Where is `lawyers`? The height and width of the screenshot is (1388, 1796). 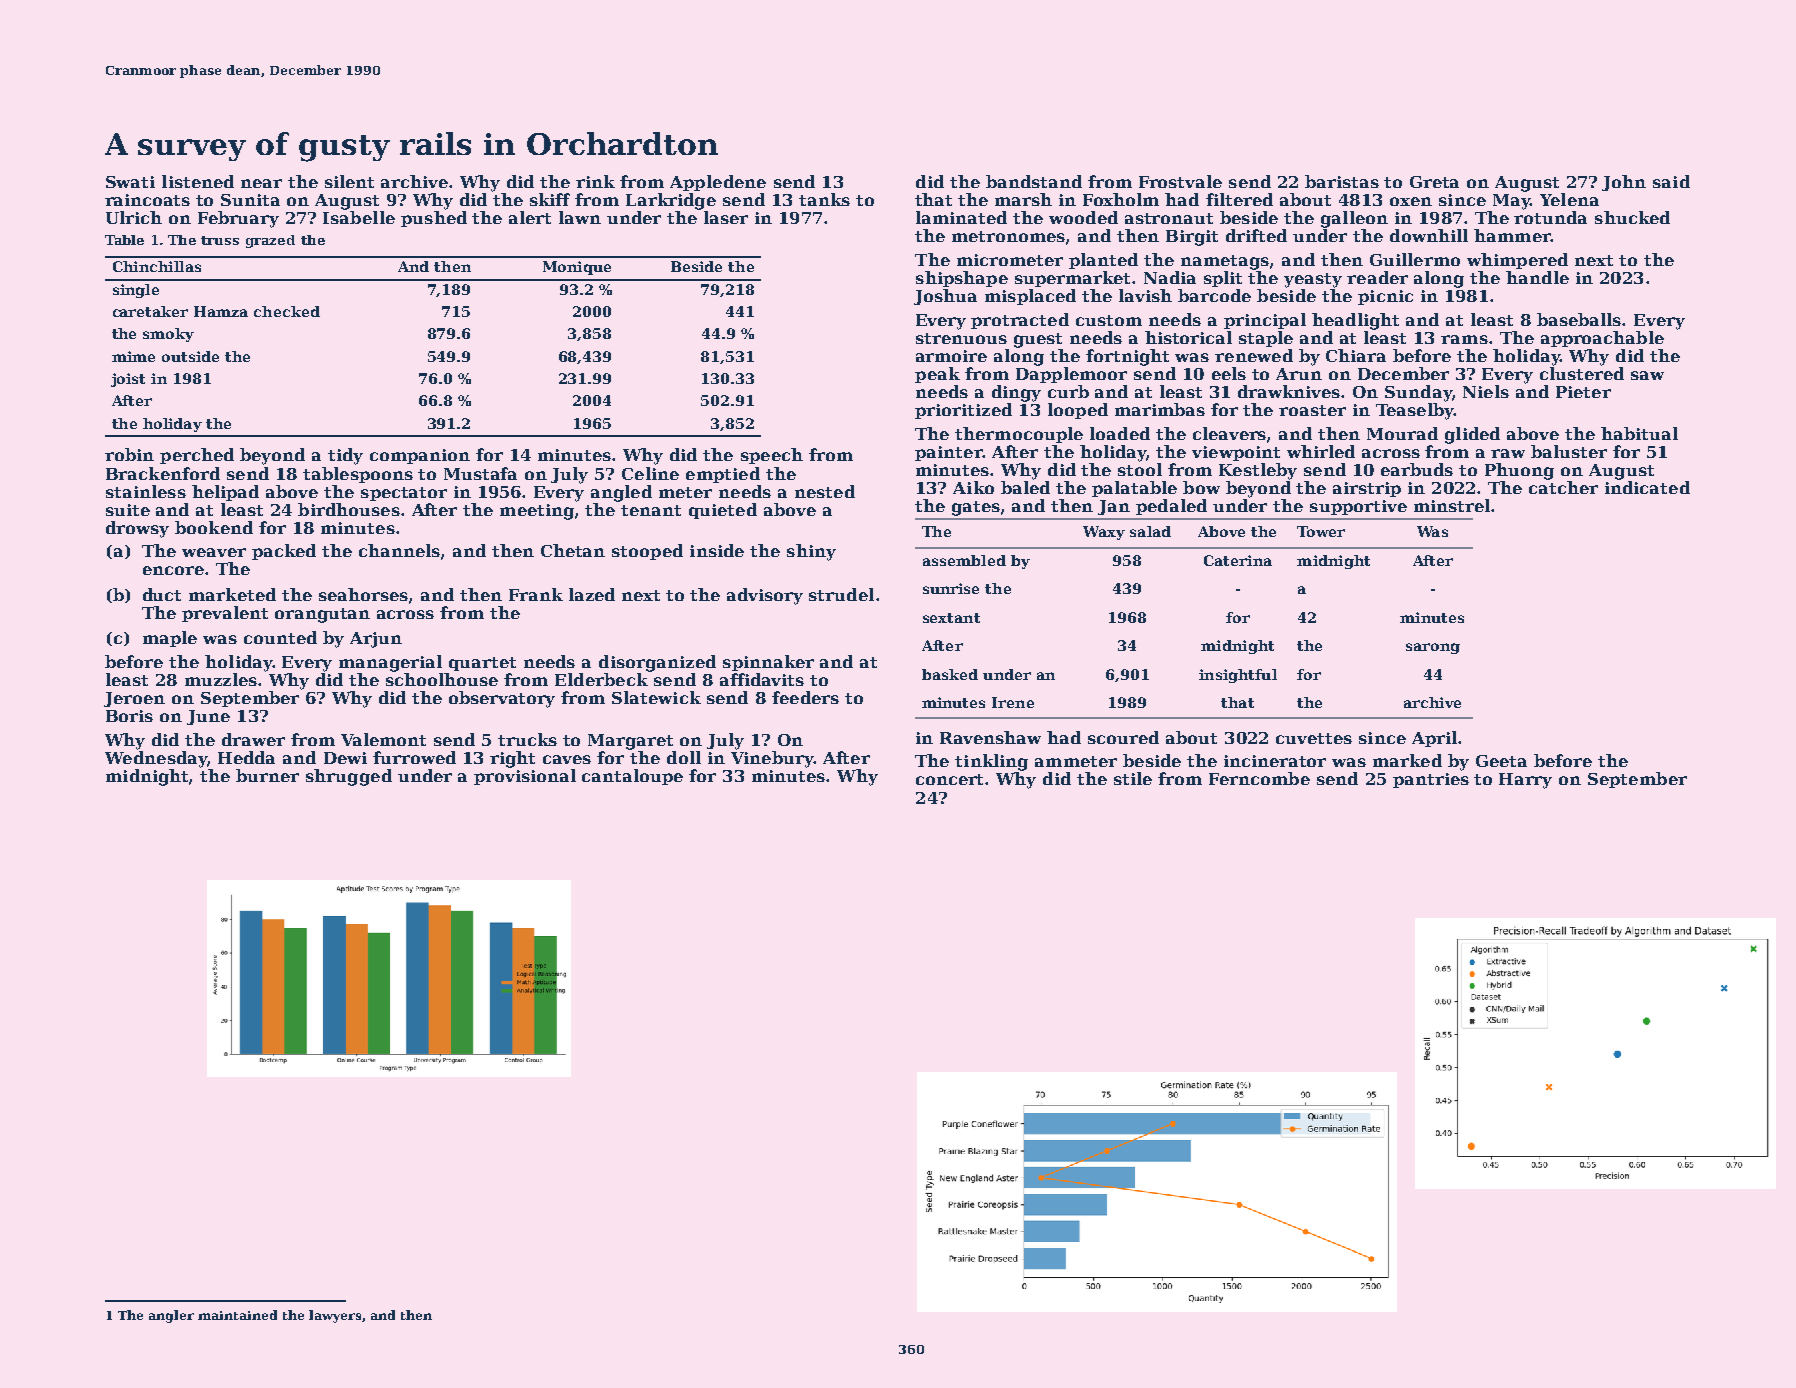
lawyers is located at coordinates (335, 1316).
